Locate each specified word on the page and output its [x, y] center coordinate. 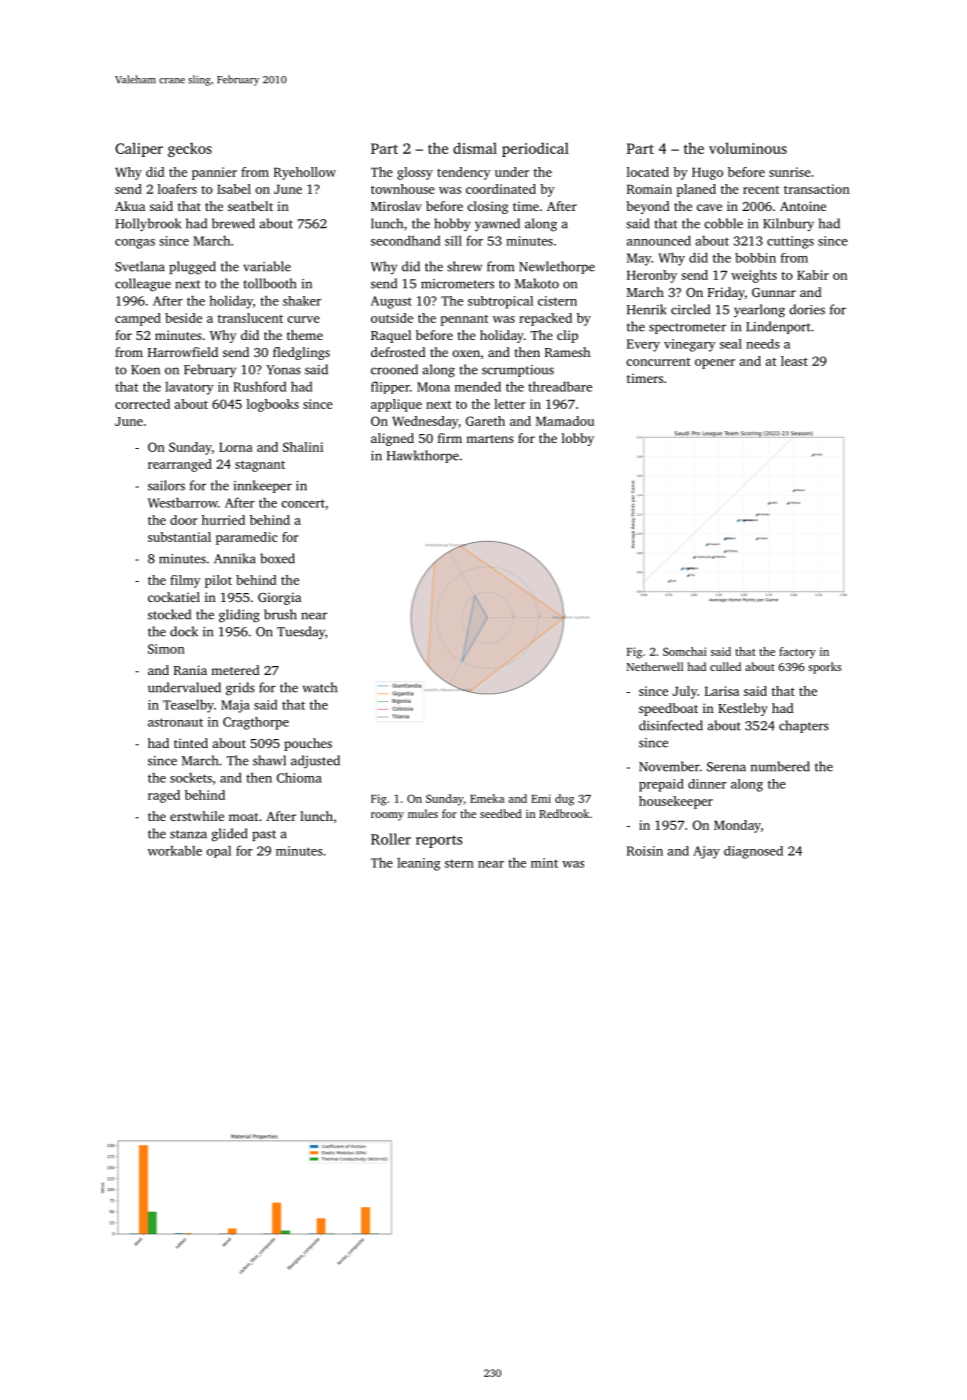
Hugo [707, 173]
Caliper [139, 149]
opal [218, 851]
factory [797, 653]
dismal [475, 148]
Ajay [706, 852]
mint [544, 863]
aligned [392, 439]
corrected [142, 404]
